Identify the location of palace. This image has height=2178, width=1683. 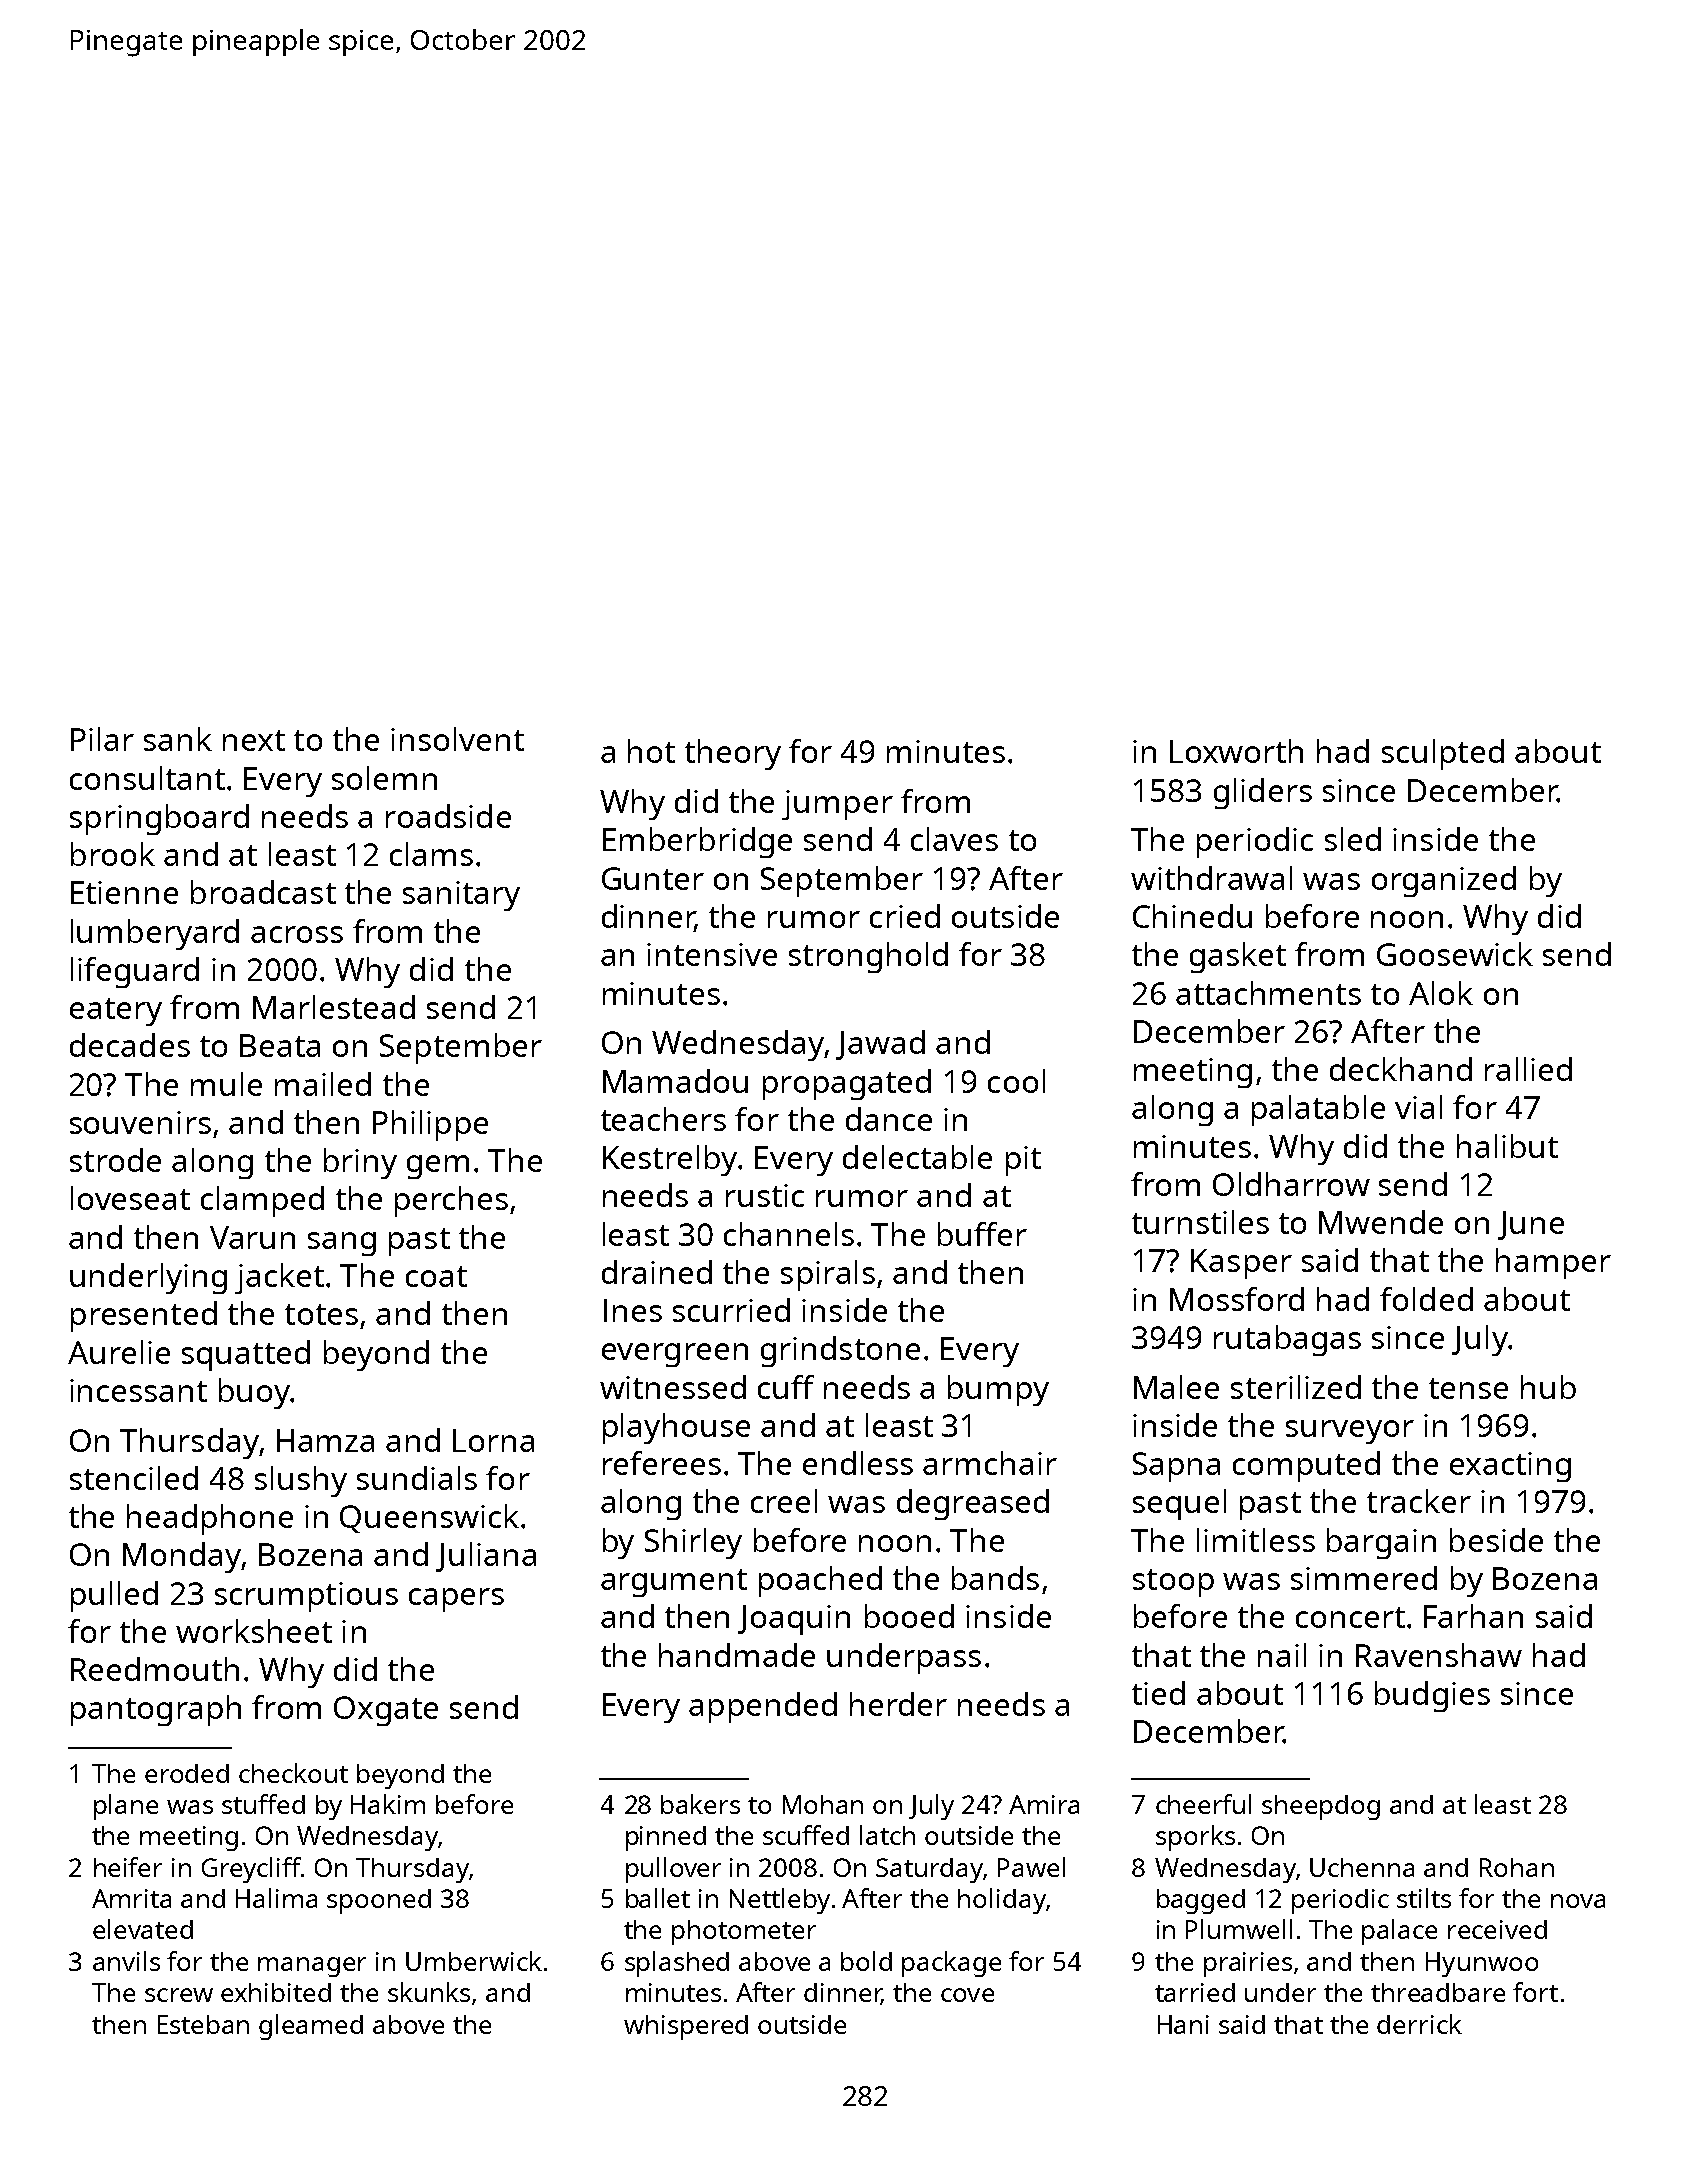
(1399, 1932).
